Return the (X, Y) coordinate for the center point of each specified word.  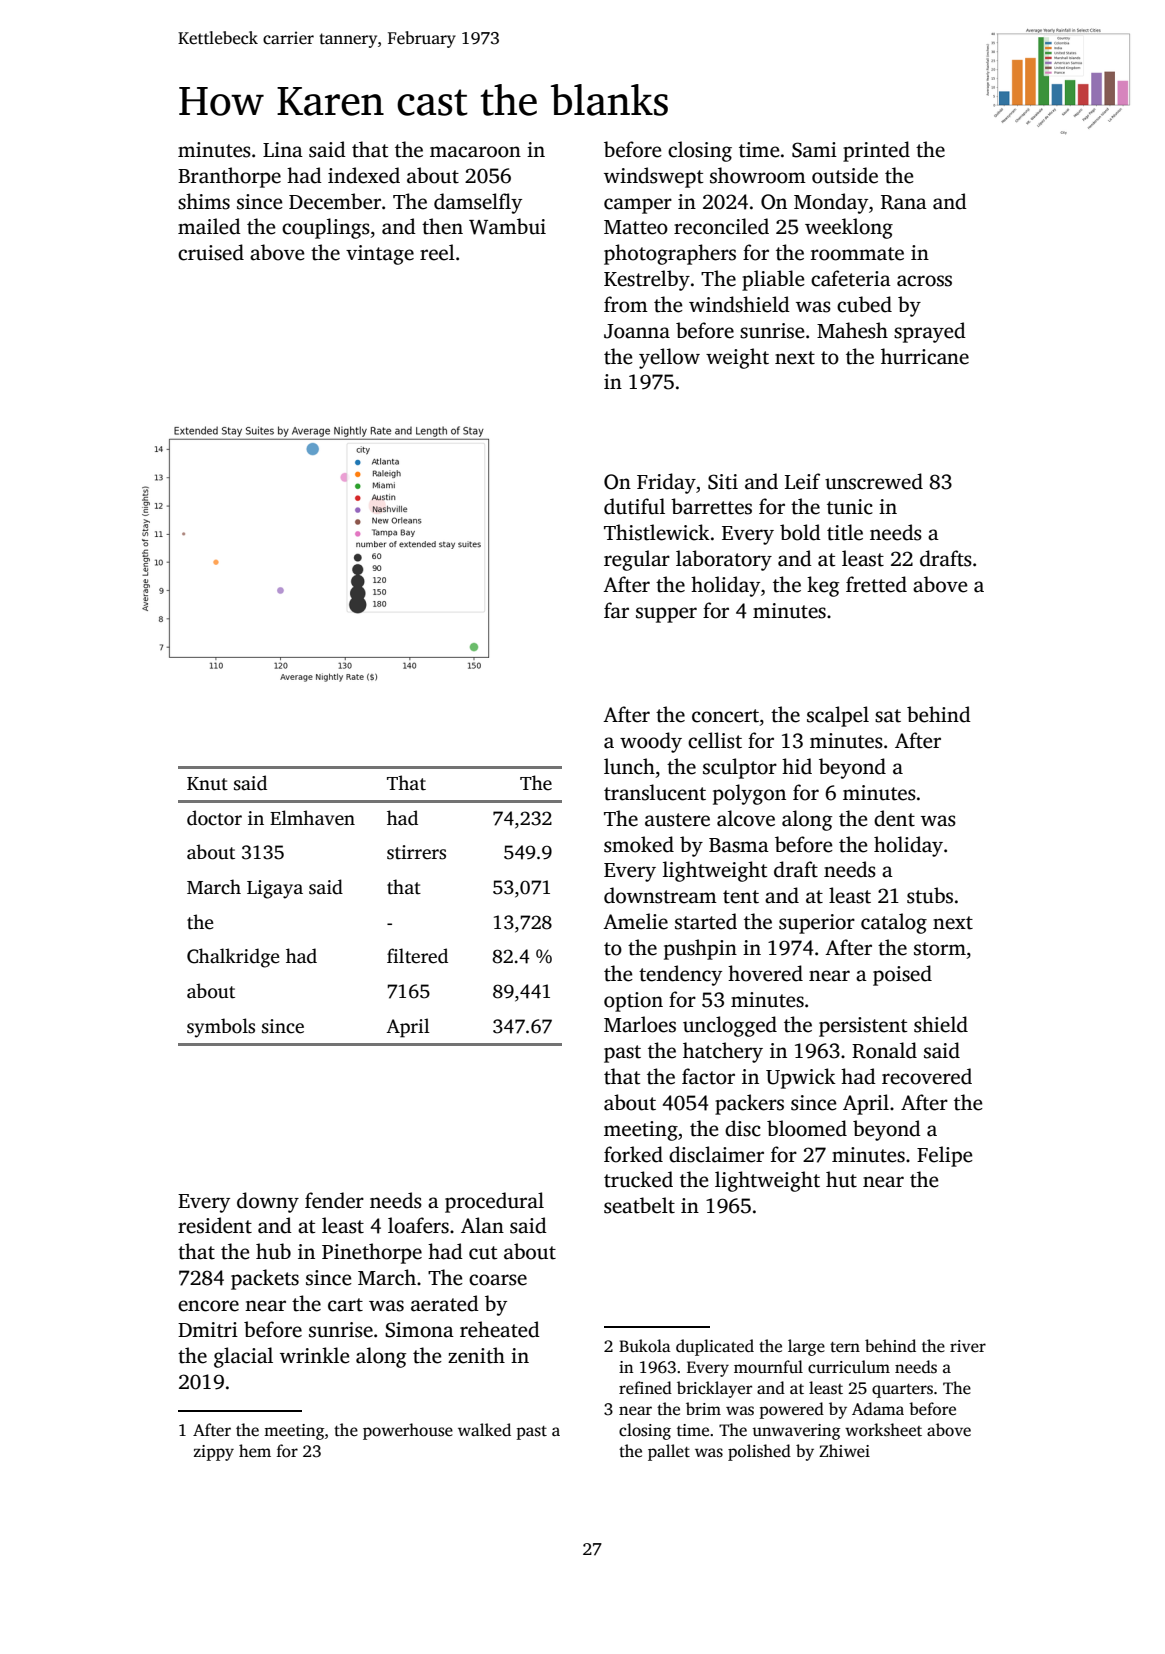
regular (637, 560)
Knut (207, 784)
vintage (380, 255)
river (968, 1346)
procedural (494, 1202)
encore (208, 1306)
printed (876, 151)
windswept (653, 177)
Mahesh (852, 330)
